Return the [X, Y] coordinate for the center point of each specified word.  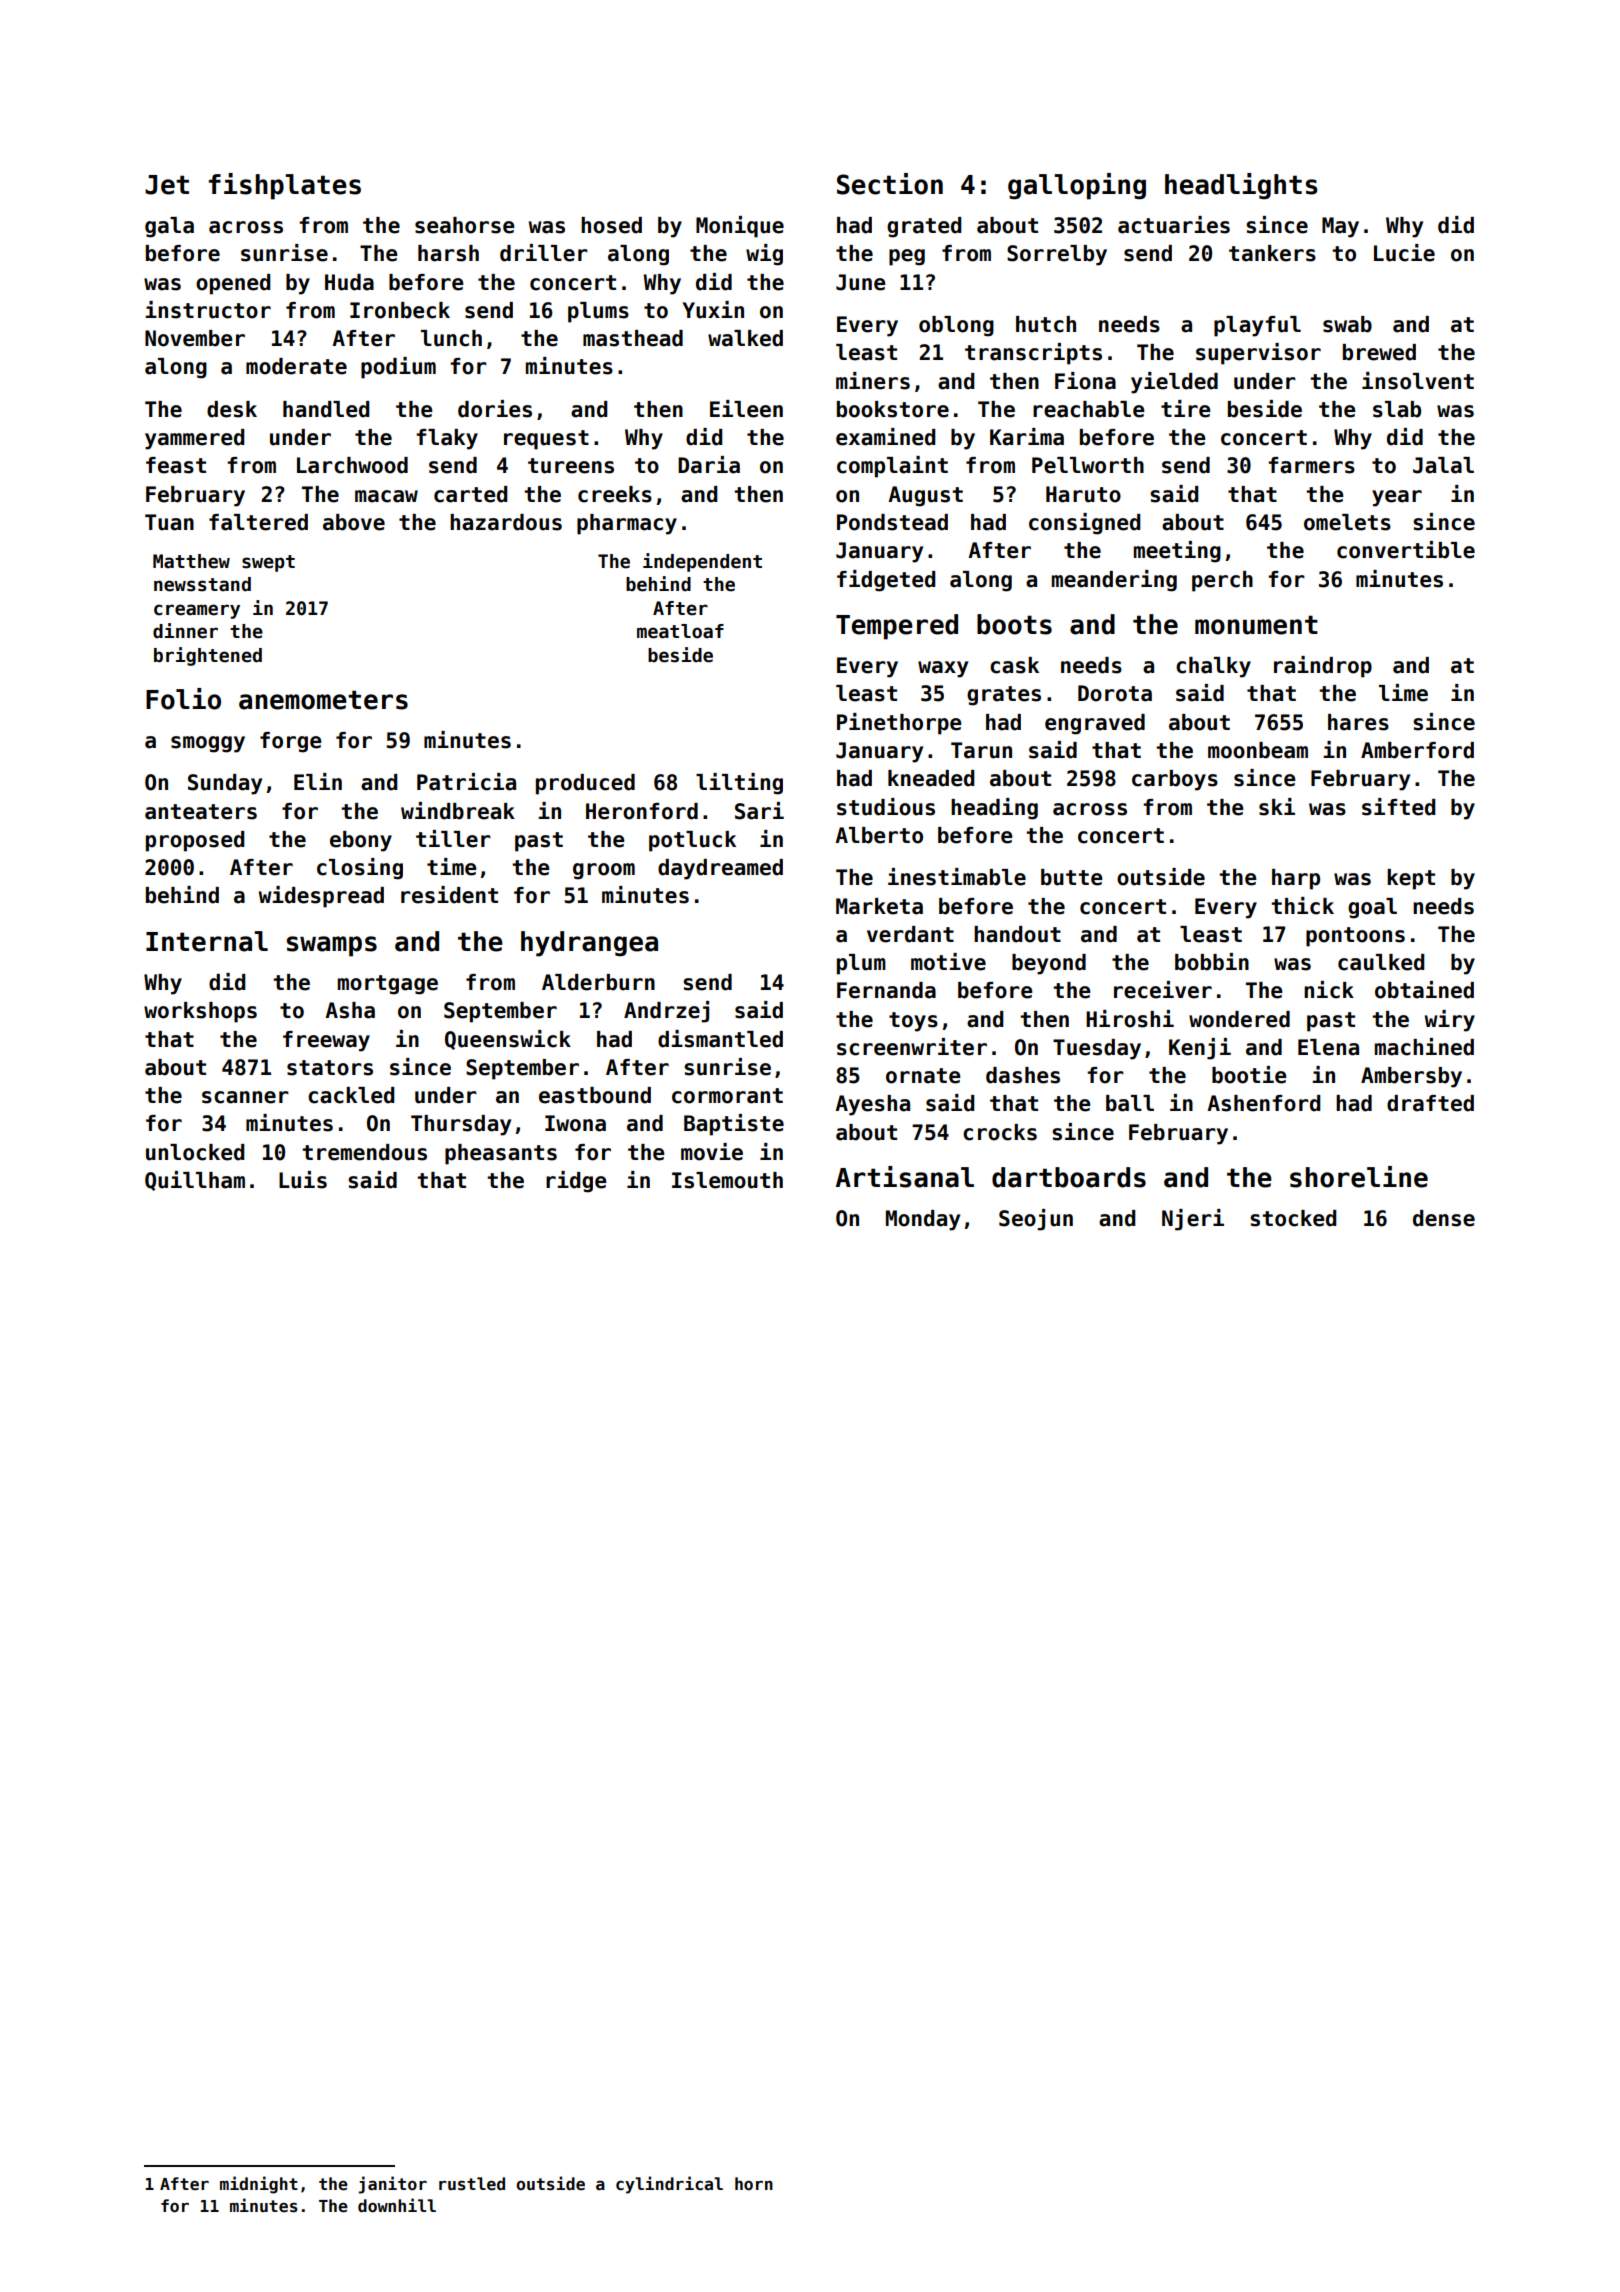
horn [754, 2183]
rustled [472, 2184]
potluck [692, 841]
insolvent [1418, 381]
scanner [245, 1097]
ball [1130, 1103]
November [195, 338]
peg [907, 257]
